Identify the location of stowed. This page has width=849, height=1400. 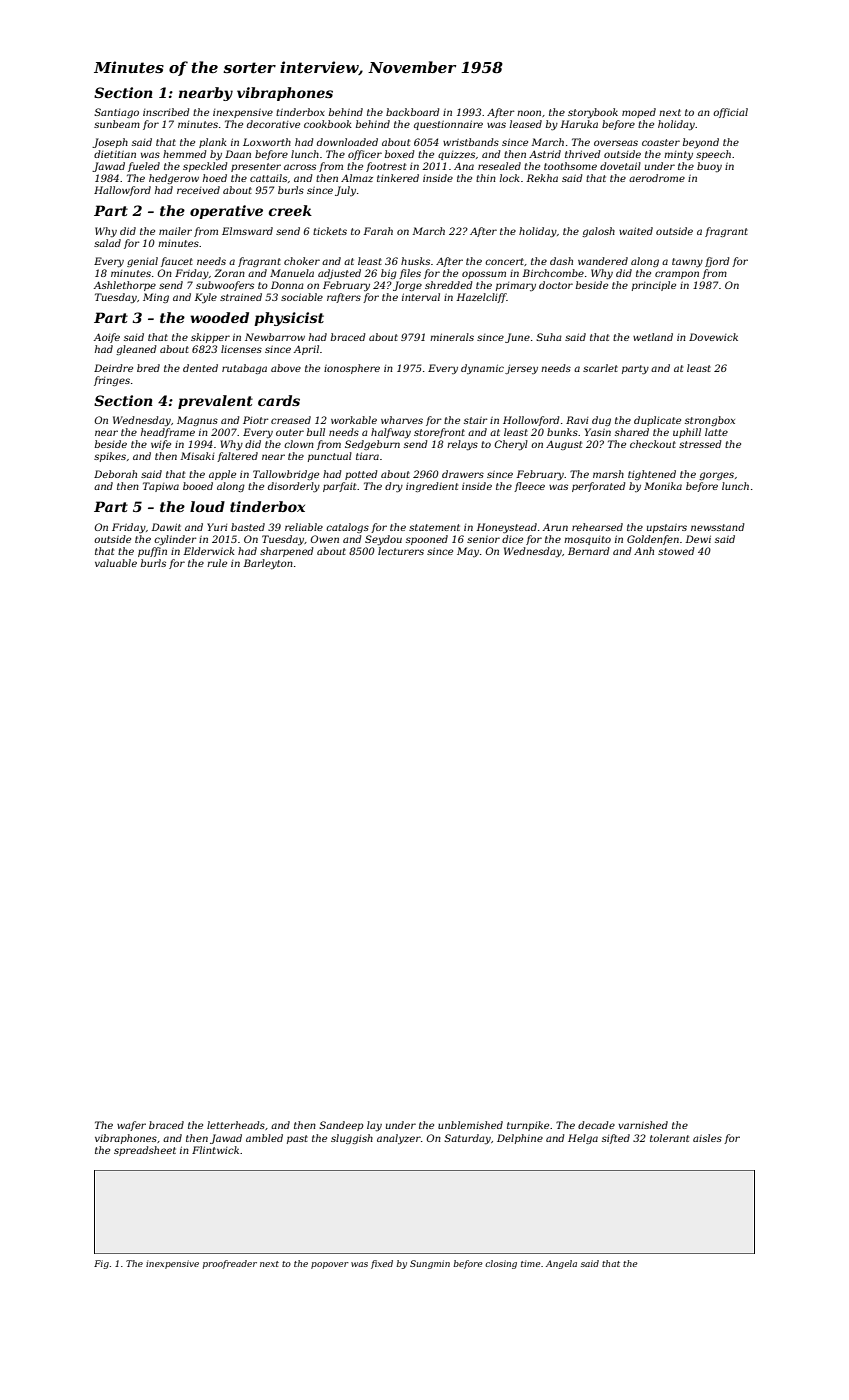
(676, 551).
